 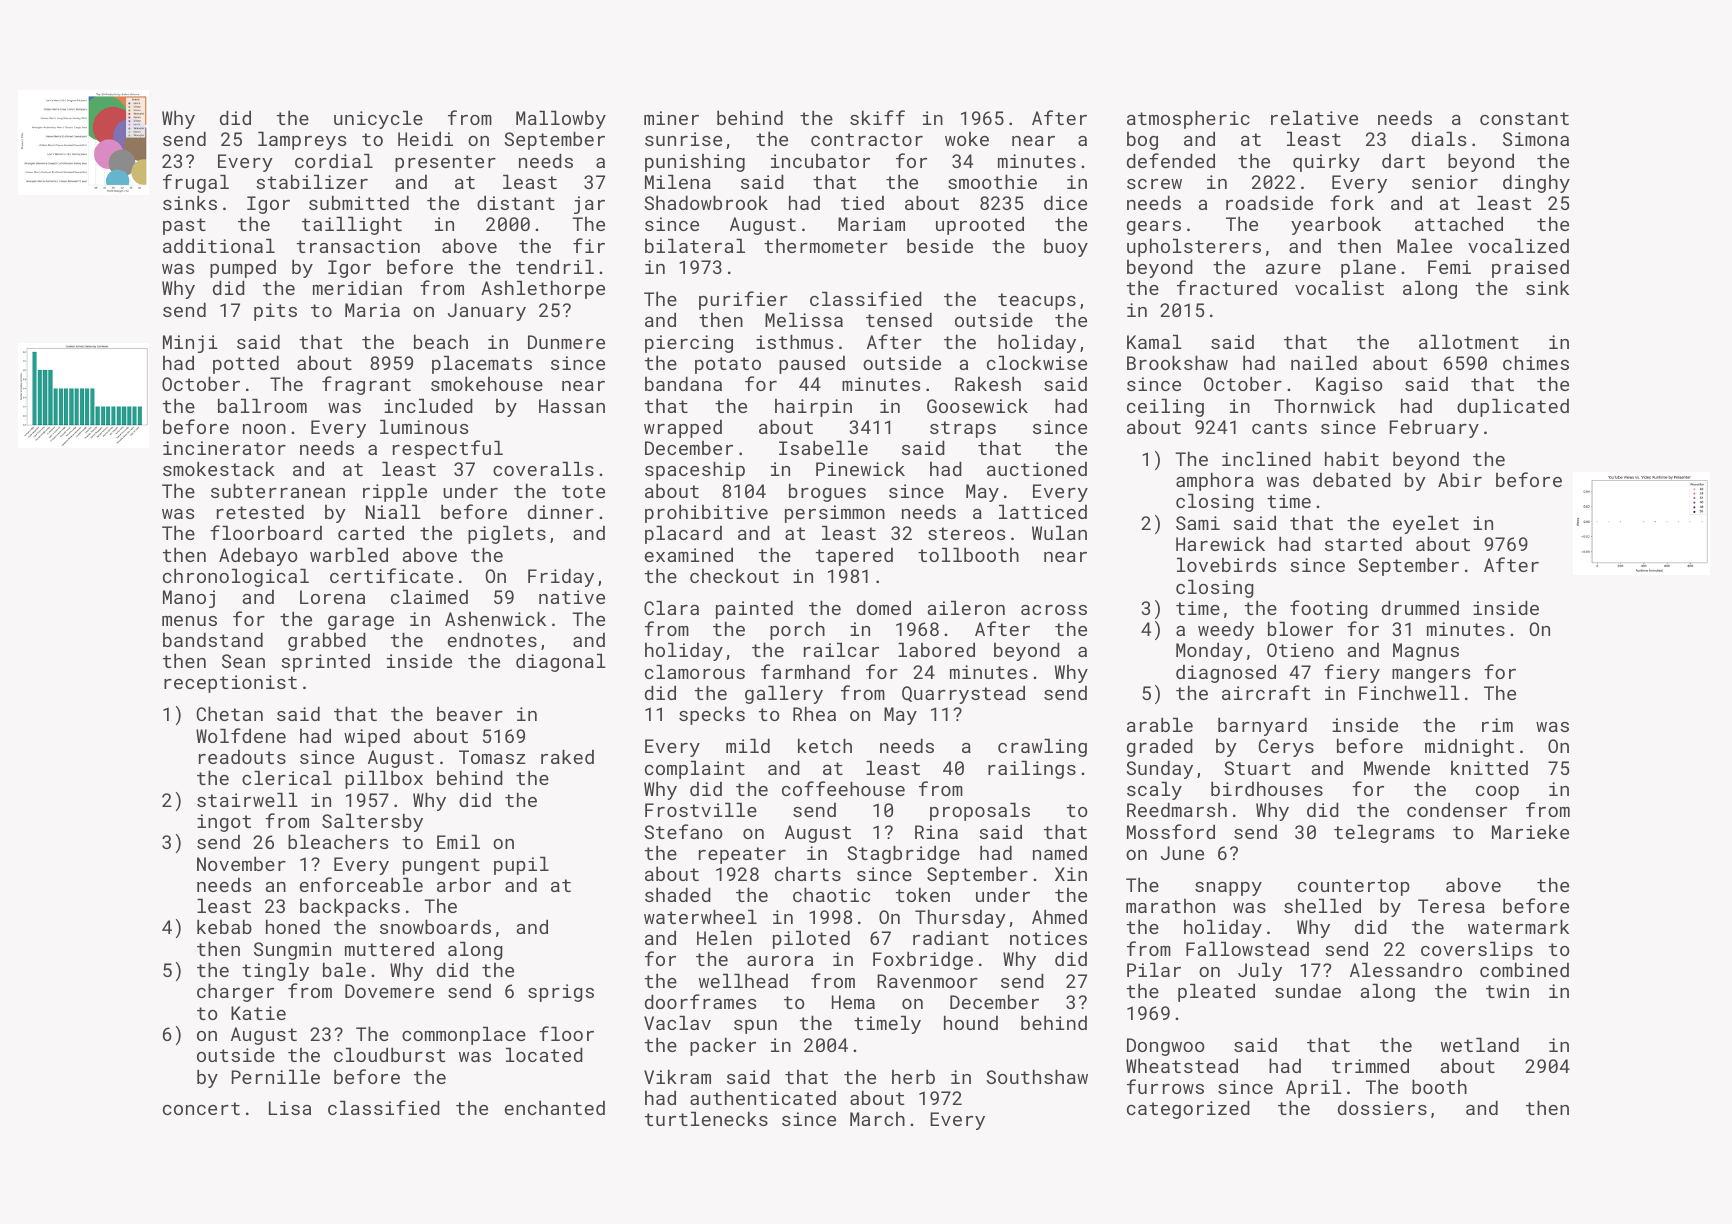 I want to click on unicycle, so click(x=378, y=119).
